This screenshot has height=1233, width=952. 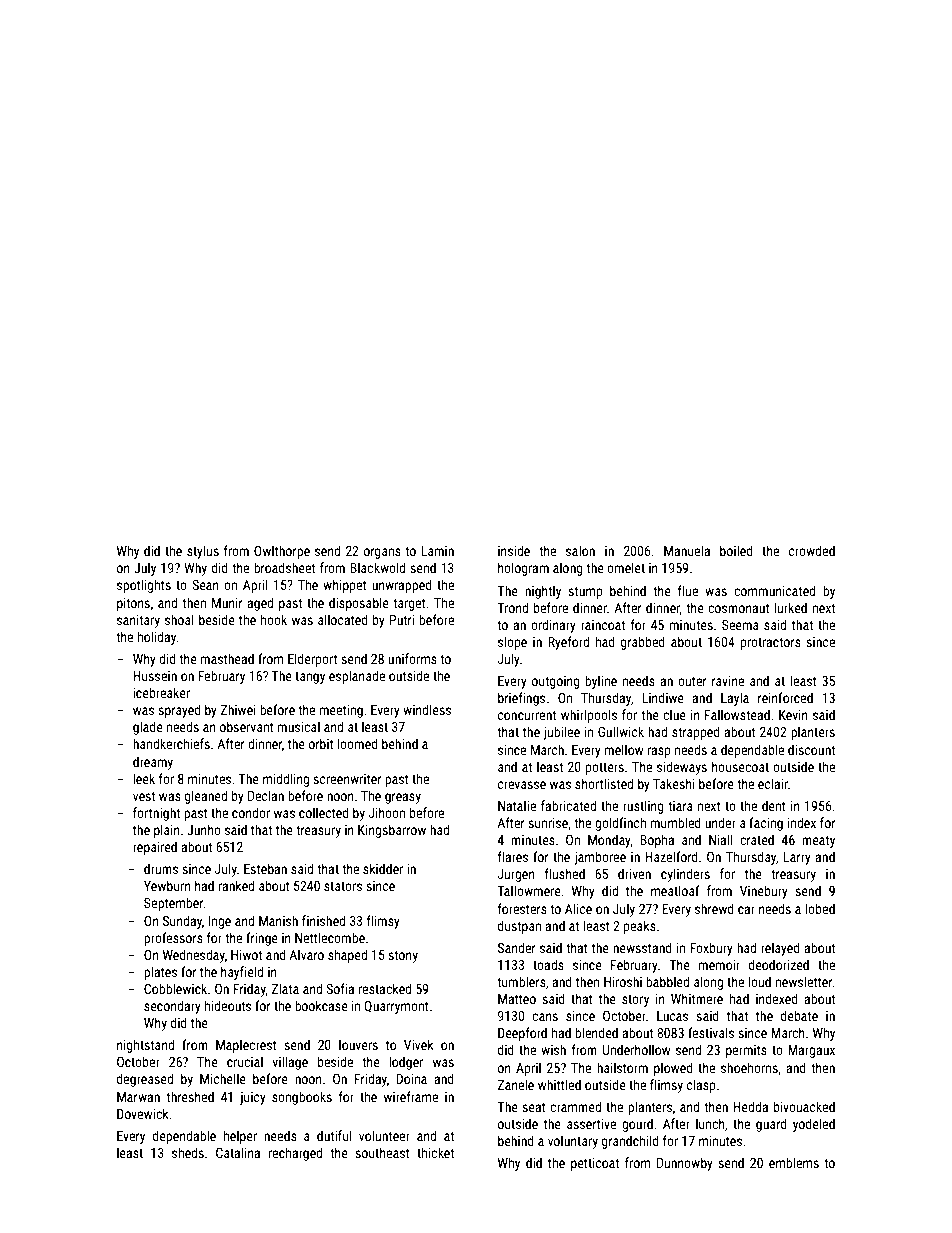 I want to click on petticoat, so click(x=595, y=1164).
